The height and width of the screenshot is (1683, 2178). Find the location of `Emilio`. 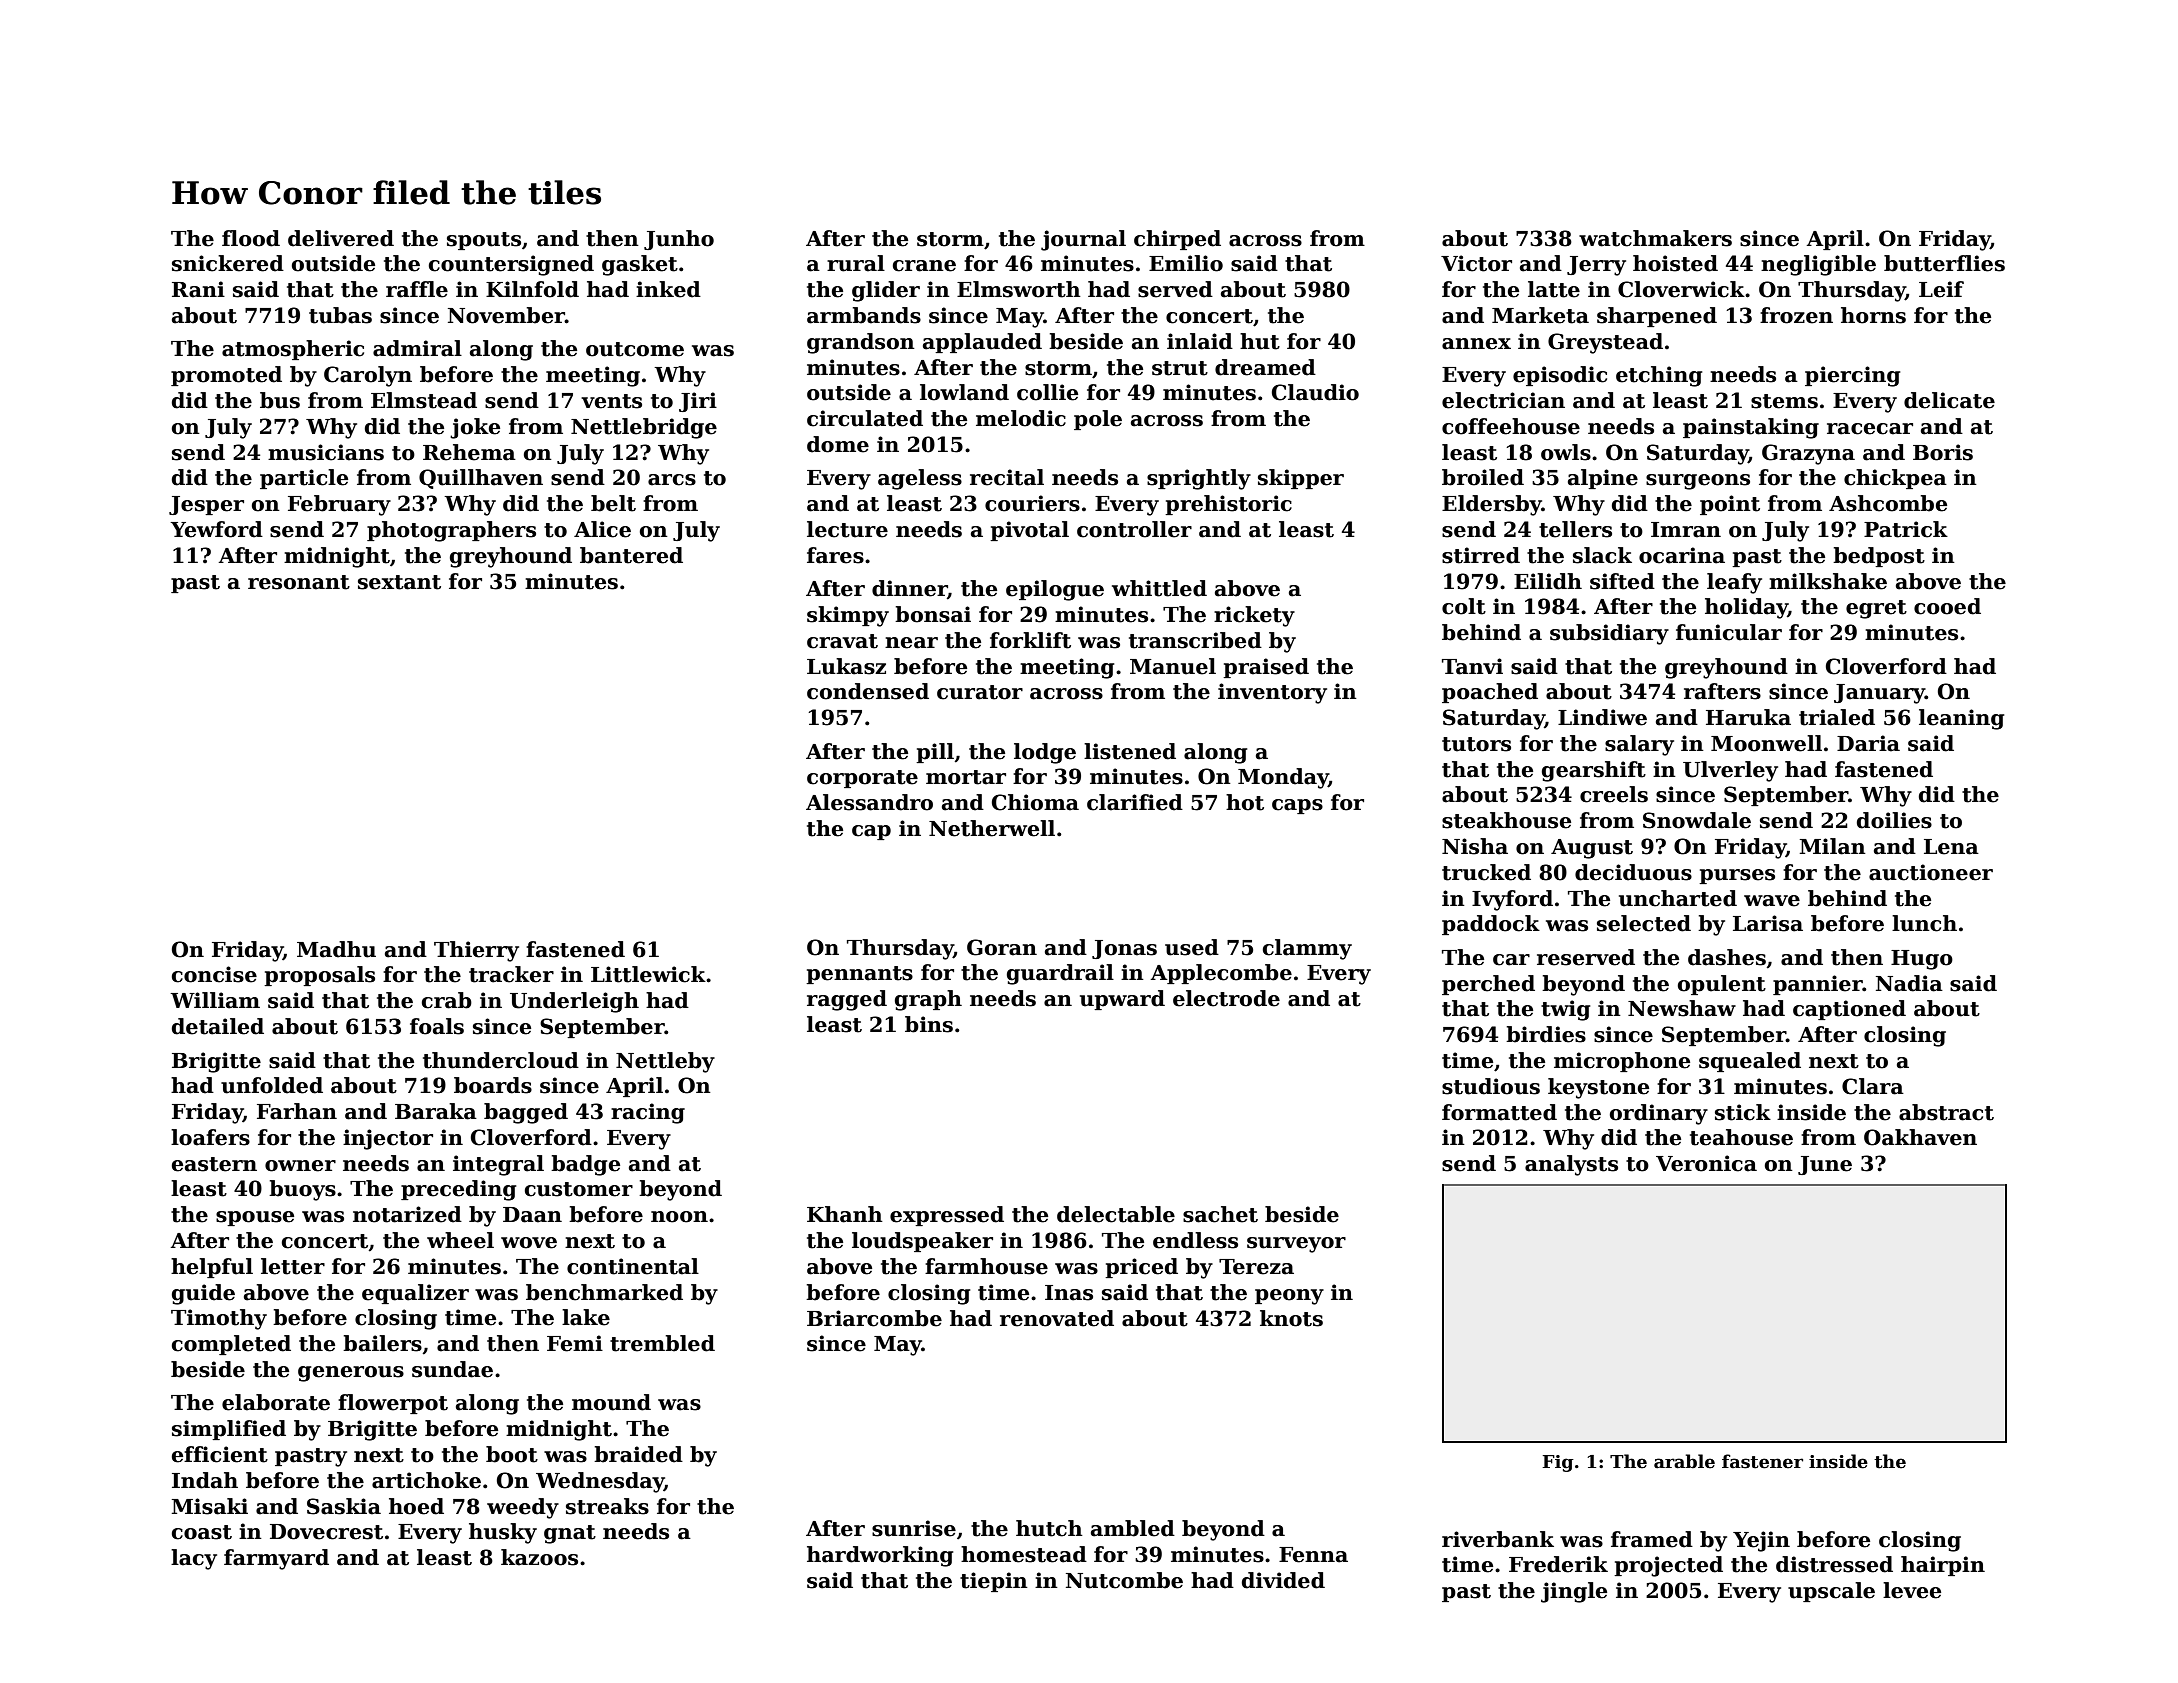

Emilio is located at coordinates (1186, 263).
